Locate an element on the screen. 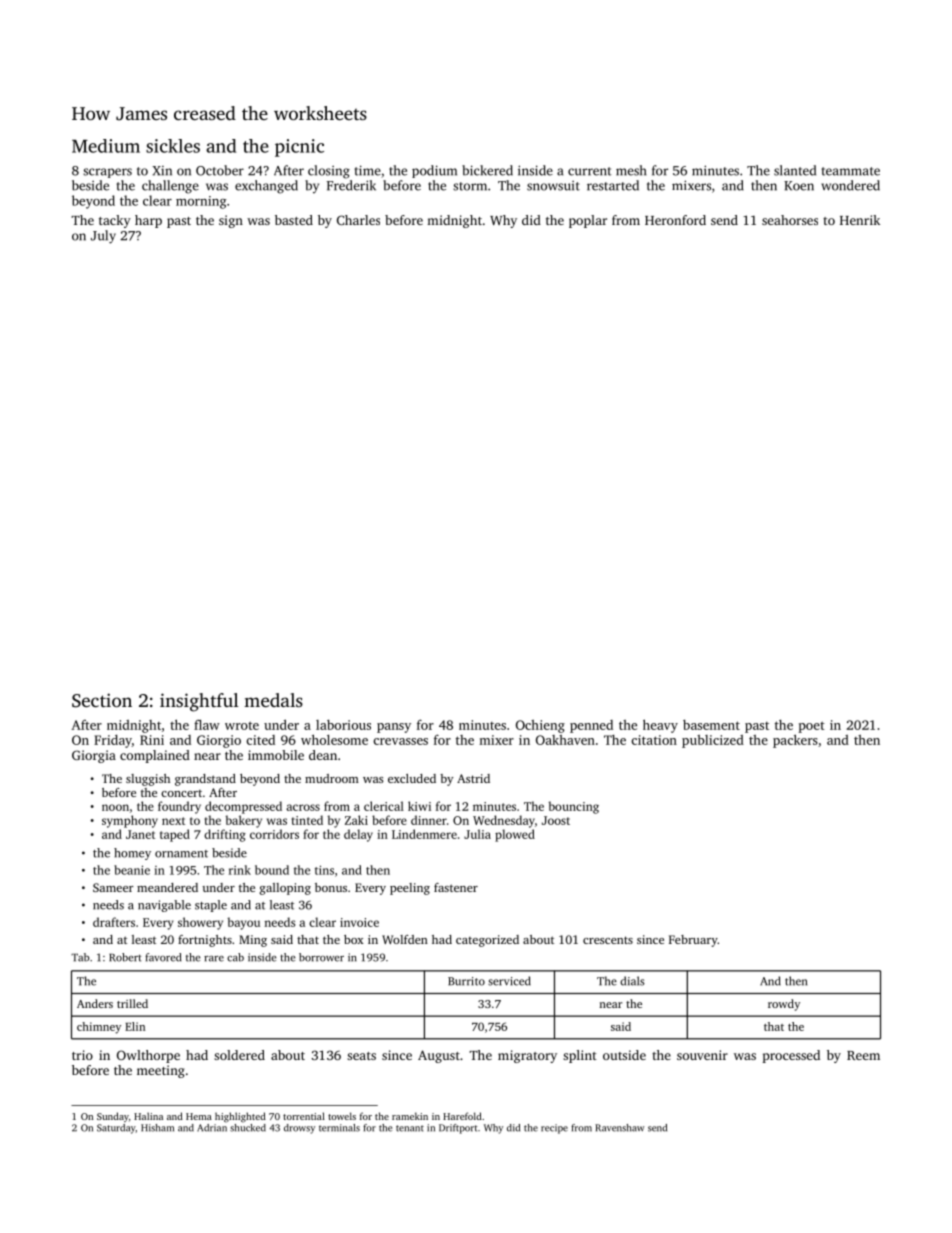 The width and height of the screenshot is (952, 1233). poplar is located at coordinates (588, 221).
